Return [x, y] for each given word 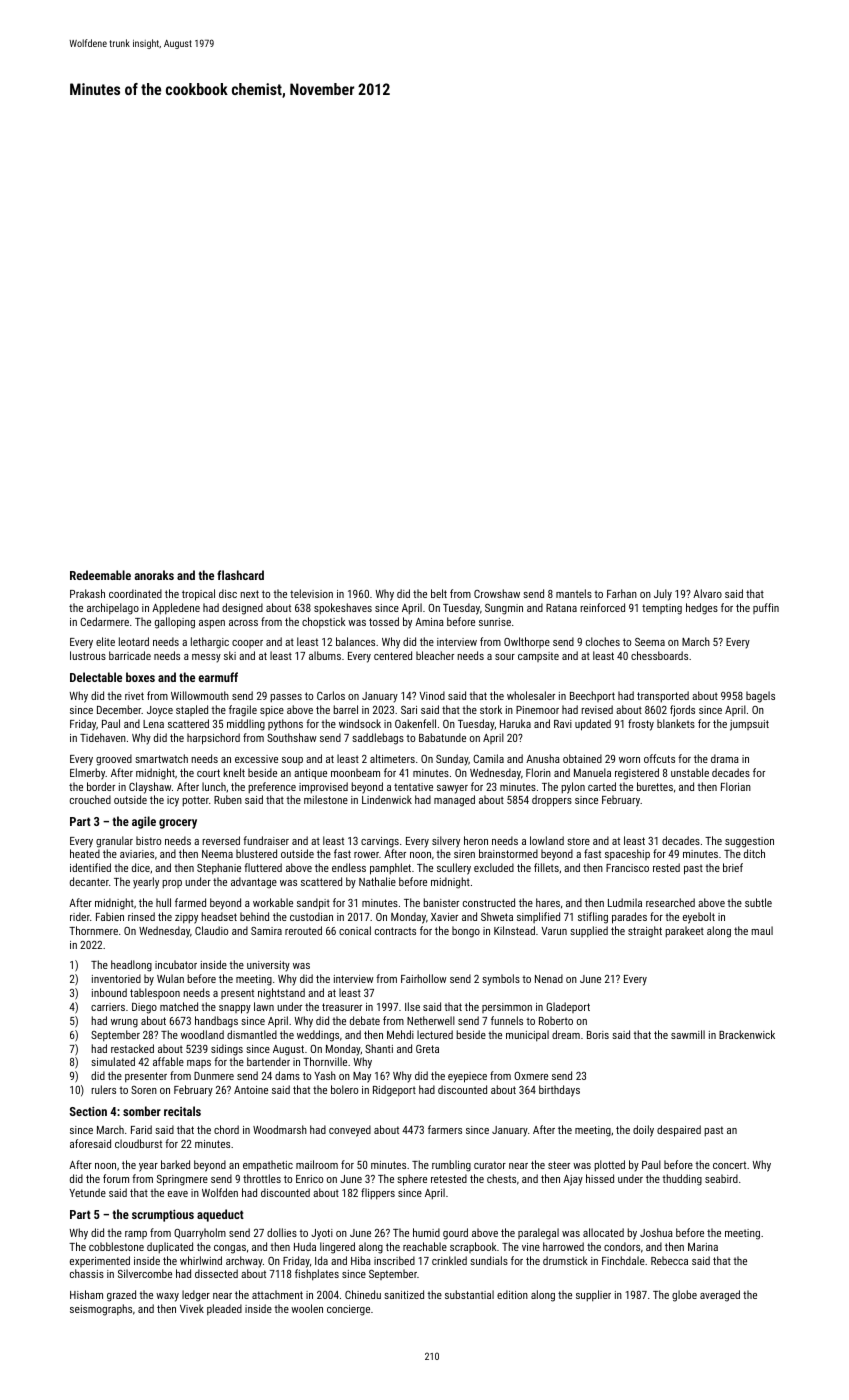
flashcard [240, 575]
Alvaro [707, 593]
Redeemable [100, 575]
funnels [507, 1020]
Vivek [192, 1308]
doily [643, 1131]
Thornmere [93, 930]
